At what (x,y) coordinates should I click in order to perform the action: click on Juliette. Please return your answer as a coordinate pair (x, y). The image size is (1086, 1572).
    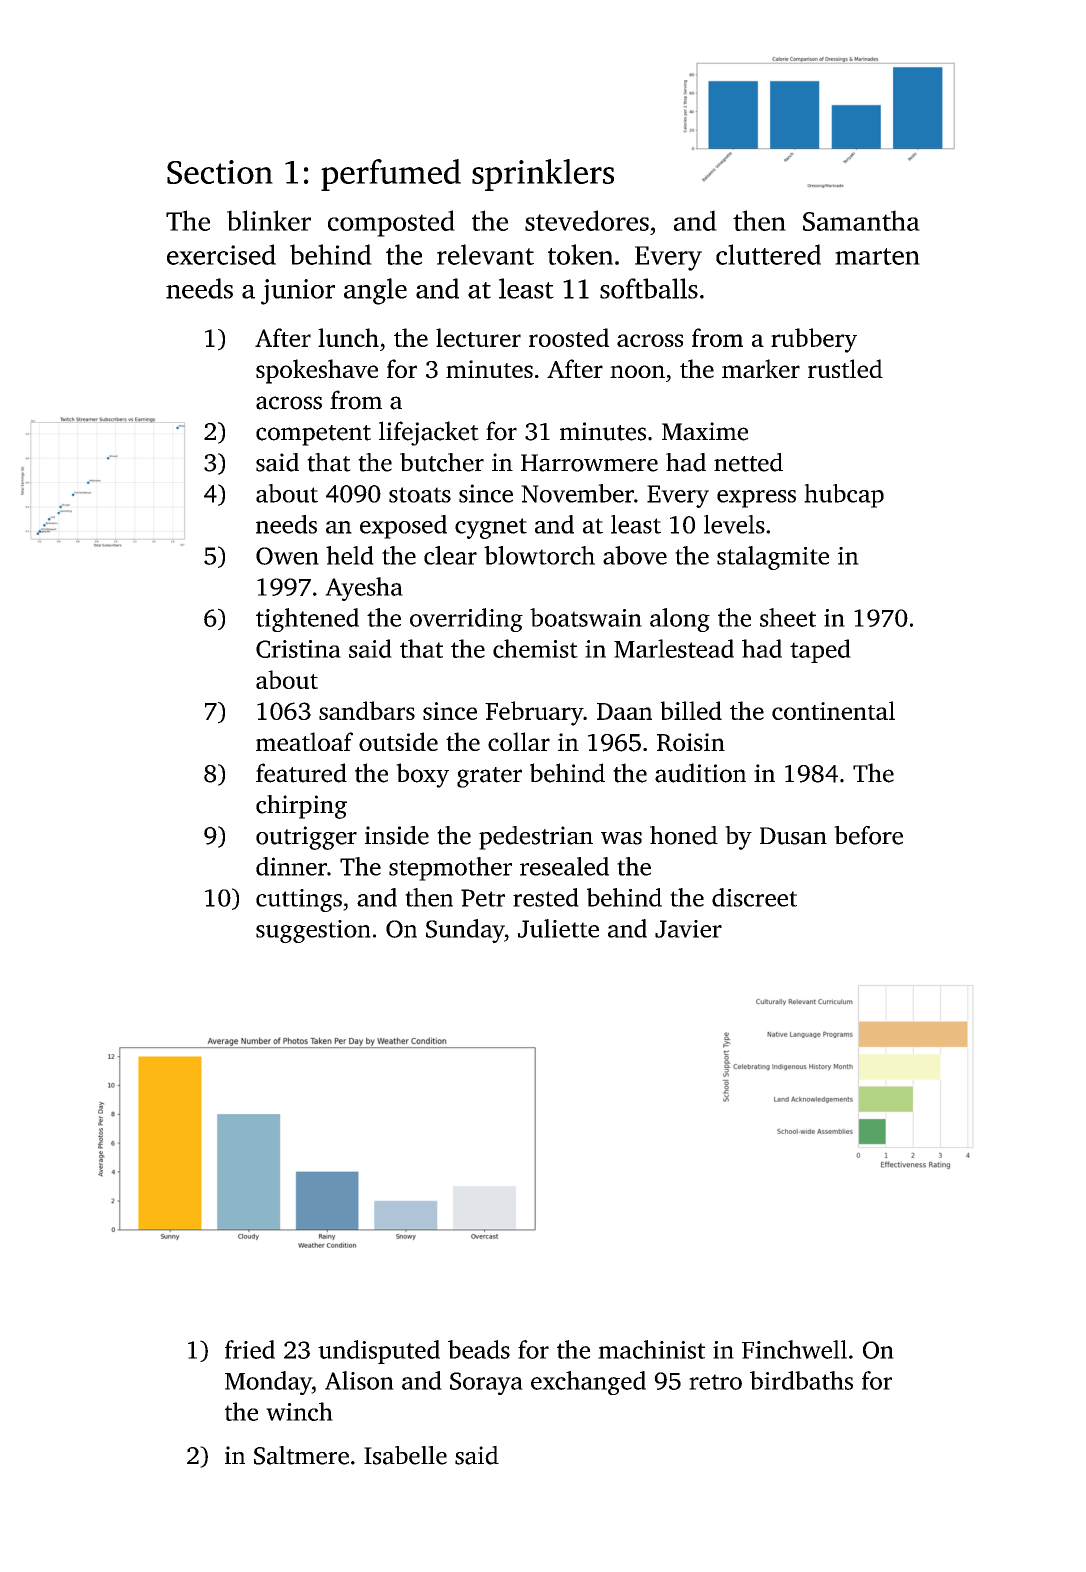
    Looking at the image, I should click on (558, 928).
